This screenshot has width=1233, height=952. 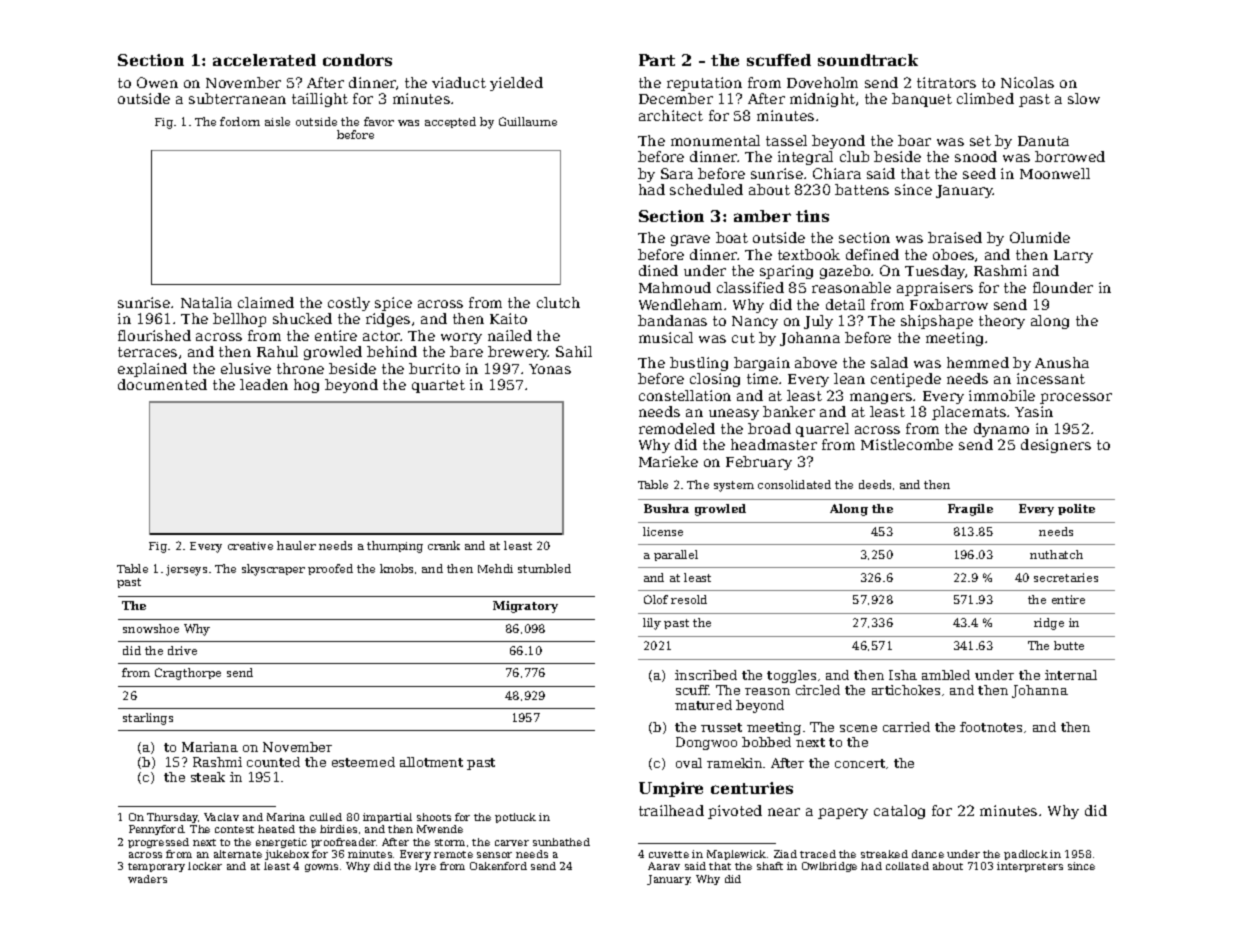 What do you see at coordinates (991, 727) in the screenshot?
I see `footnotes` at bounding box center [991, 727].
